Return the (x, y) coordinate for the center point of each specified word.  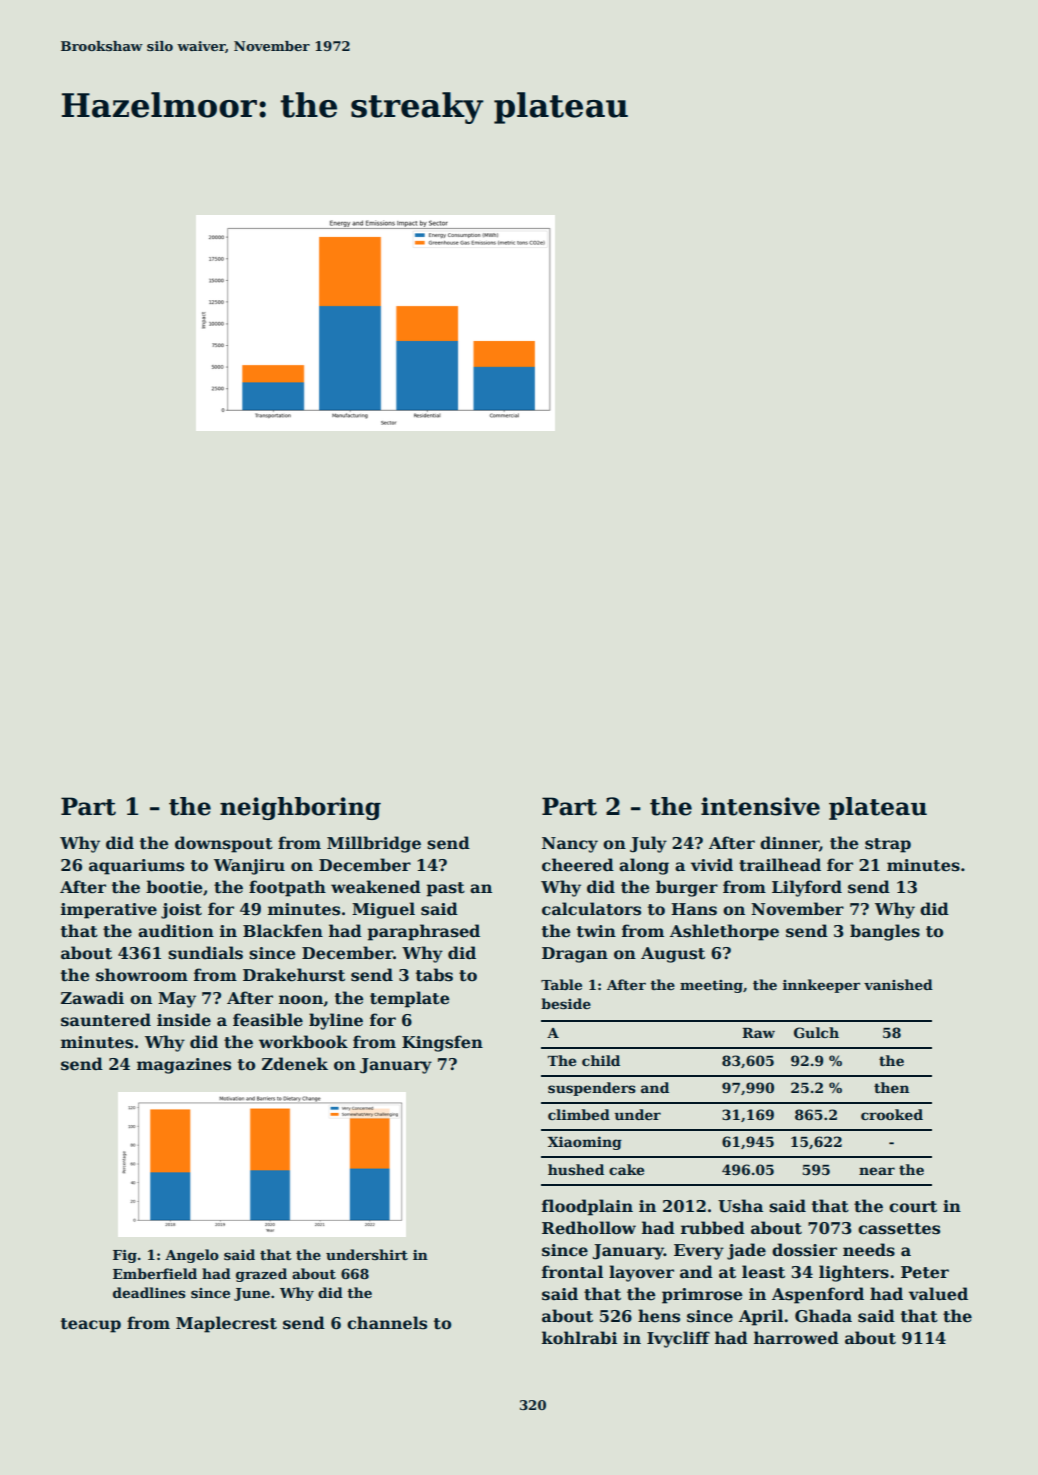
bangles (885, 932)
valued (938, 1294)
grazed (261, 1275)
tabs (434, 975)
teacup (91, 1325)
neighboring (300, 808)
